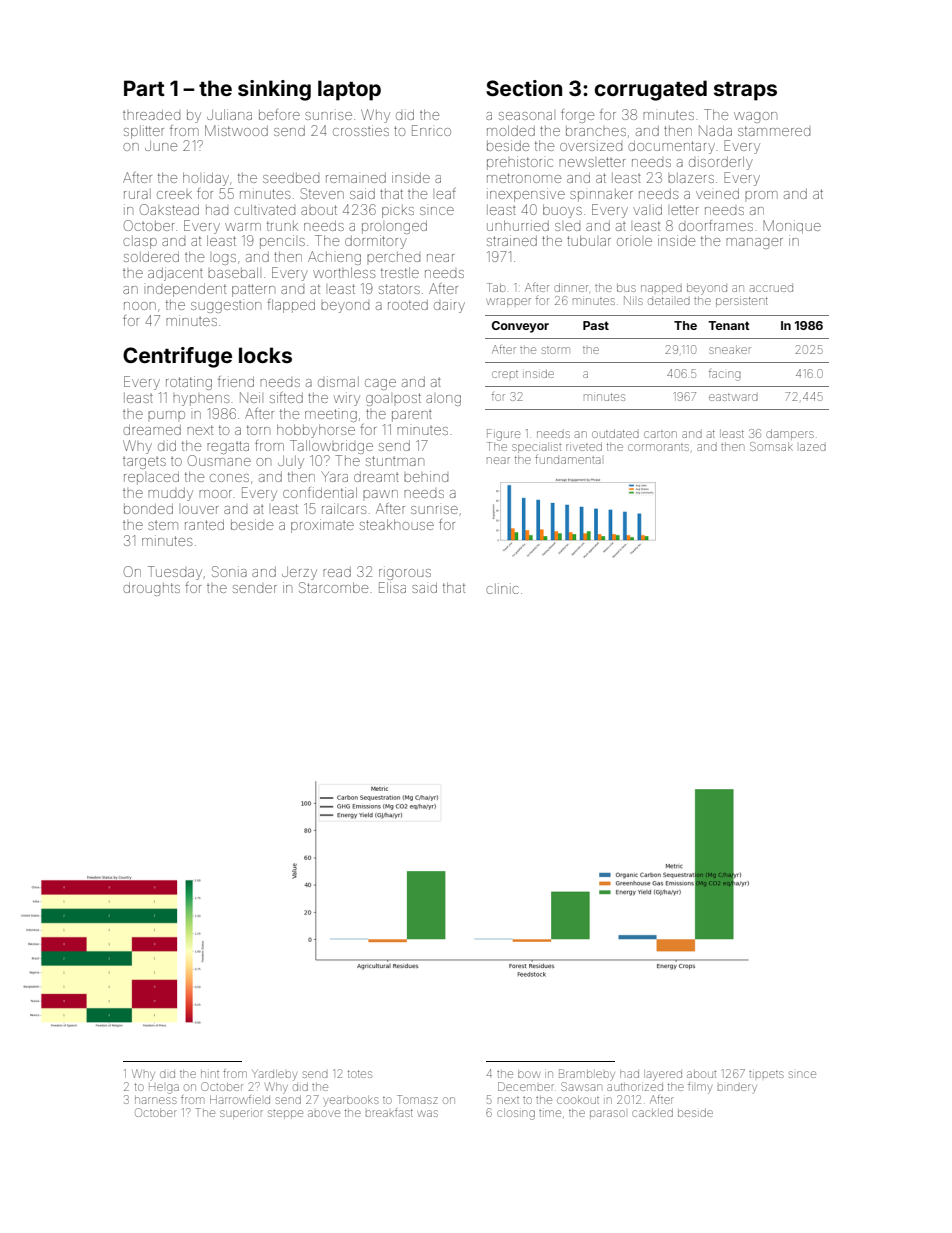 The image size is (952, 1233). I want to click on bow, so click(529, 1074).
